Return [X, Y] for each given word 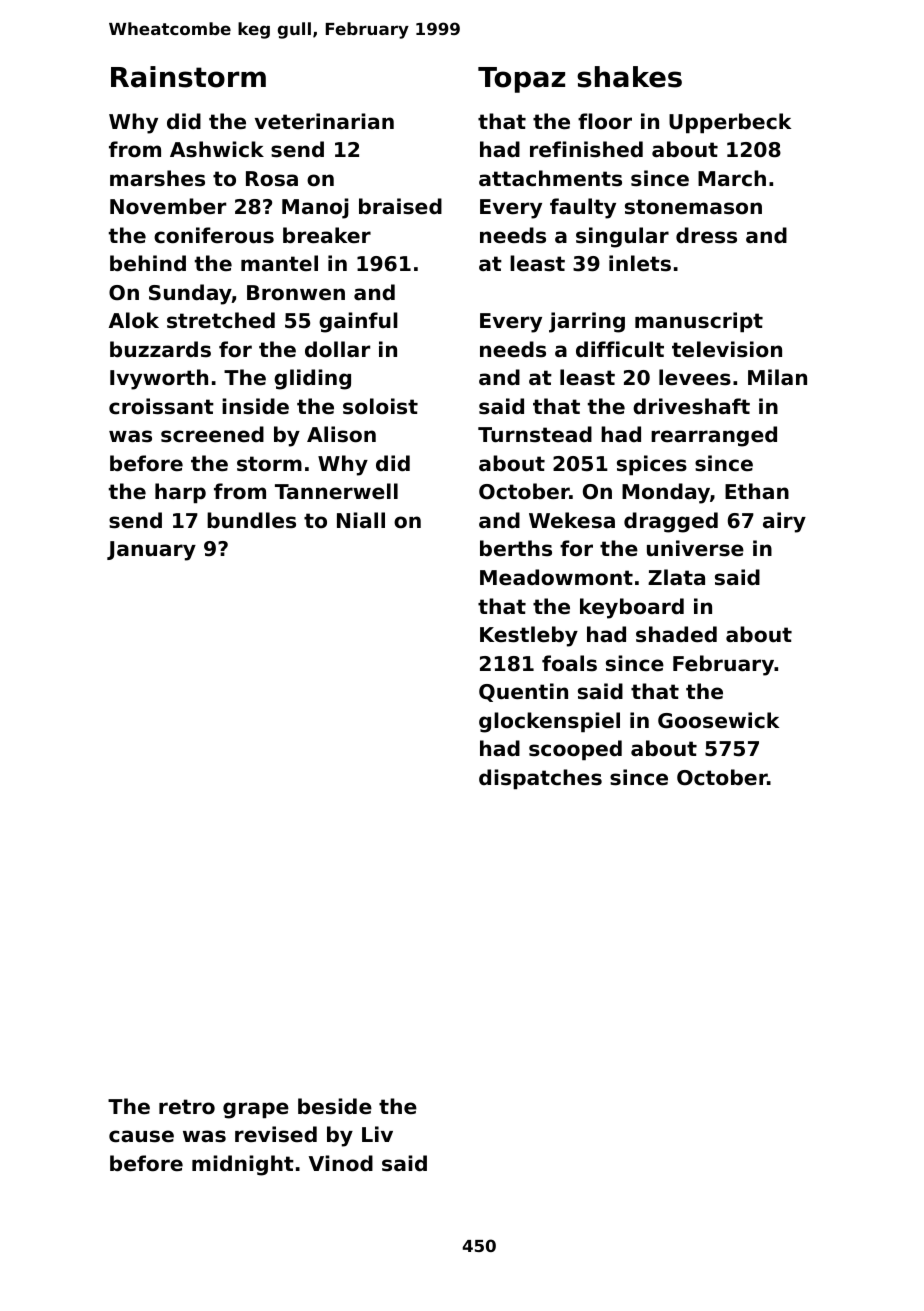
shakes [629, 77]
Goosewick [718, 720]
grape [256, 1110]
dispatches [540, 779]
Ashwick [217, 149]
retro [187, 1107]
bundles [251, 520]
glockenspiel [549, 722]
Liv [377, 1134]
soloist [380, 406]
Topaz [521, 80]
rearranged [714, 436]
